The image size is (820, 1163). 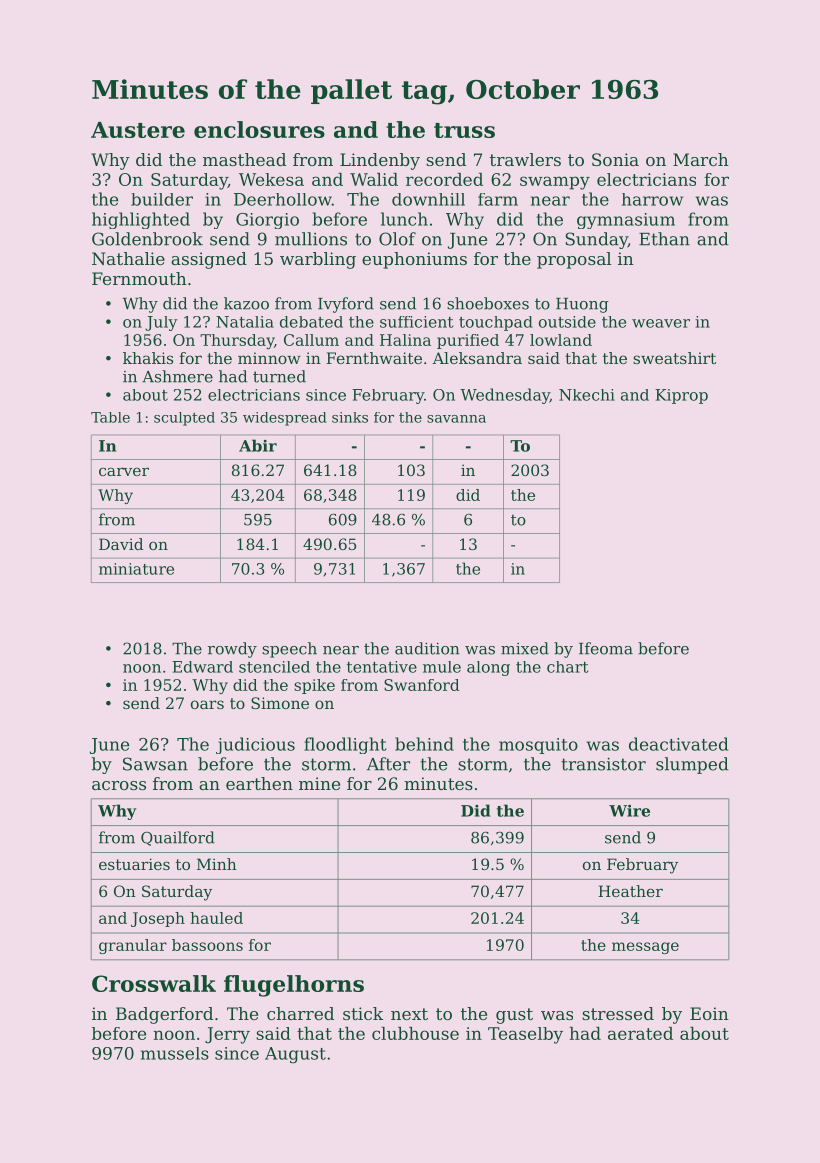 I want to click on Ifeoma, so click(x=606, y=648).
